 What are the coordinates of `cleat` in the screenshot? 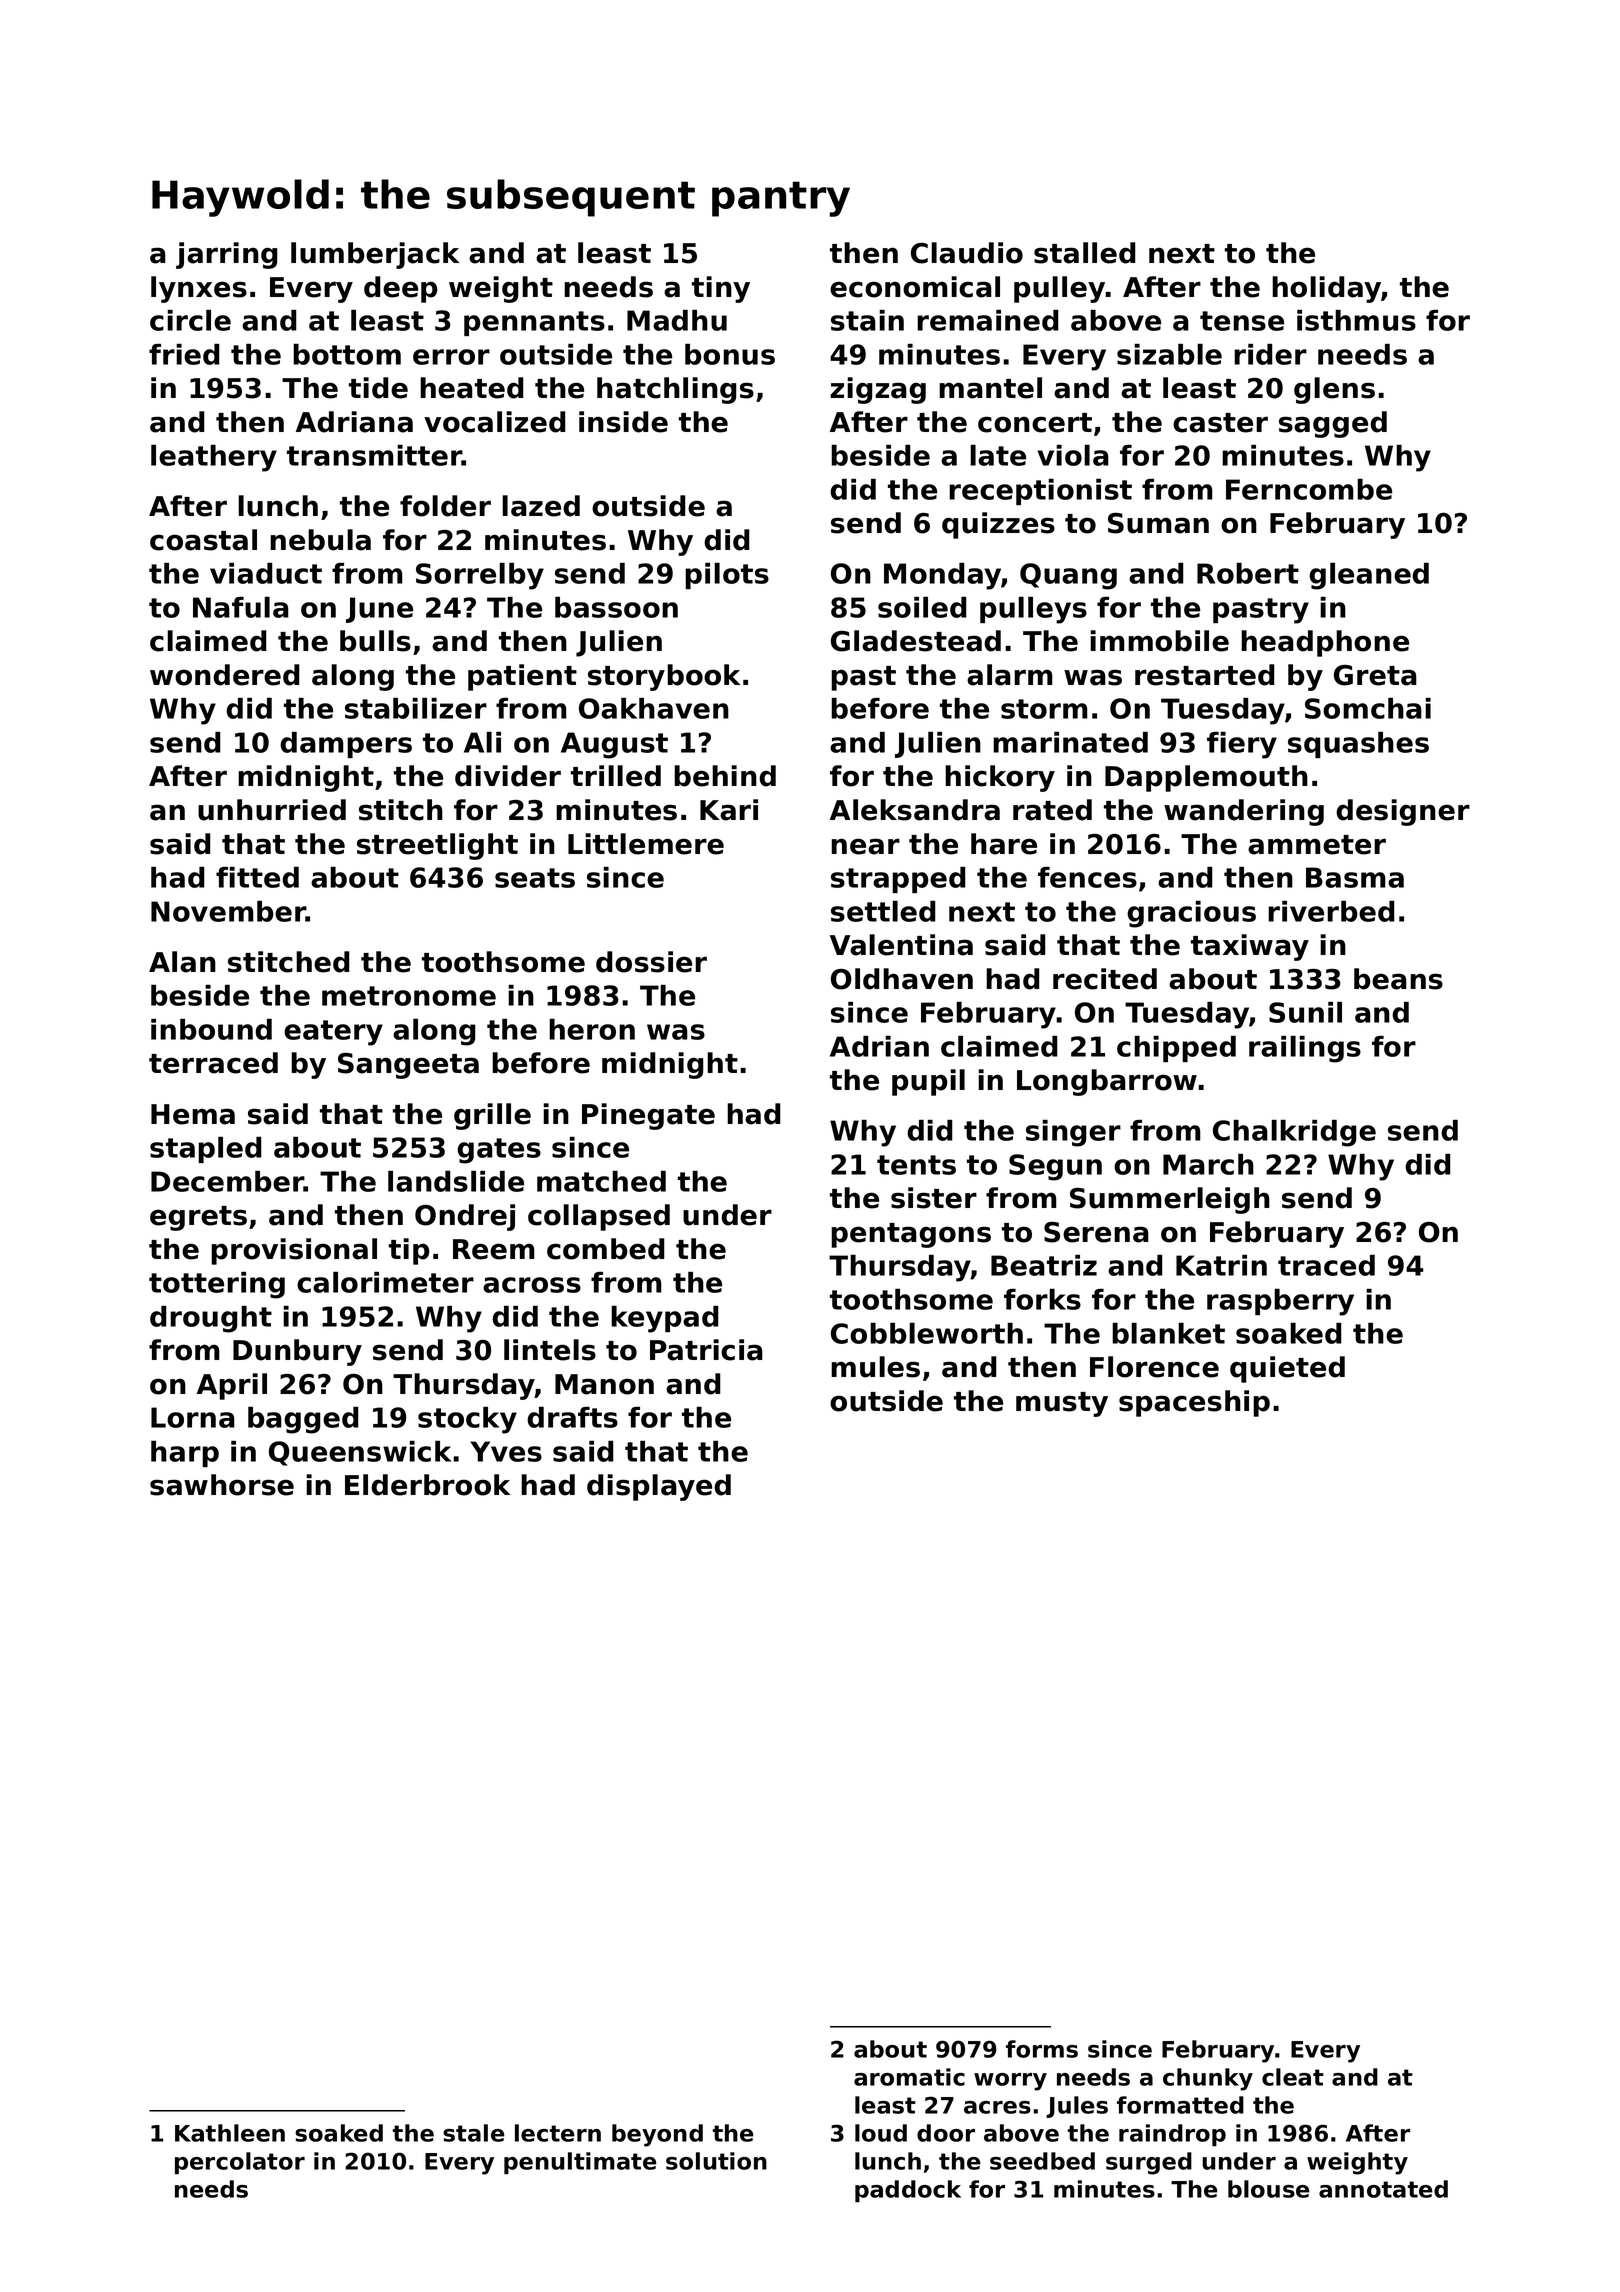 It's located at (1293, 2077).
